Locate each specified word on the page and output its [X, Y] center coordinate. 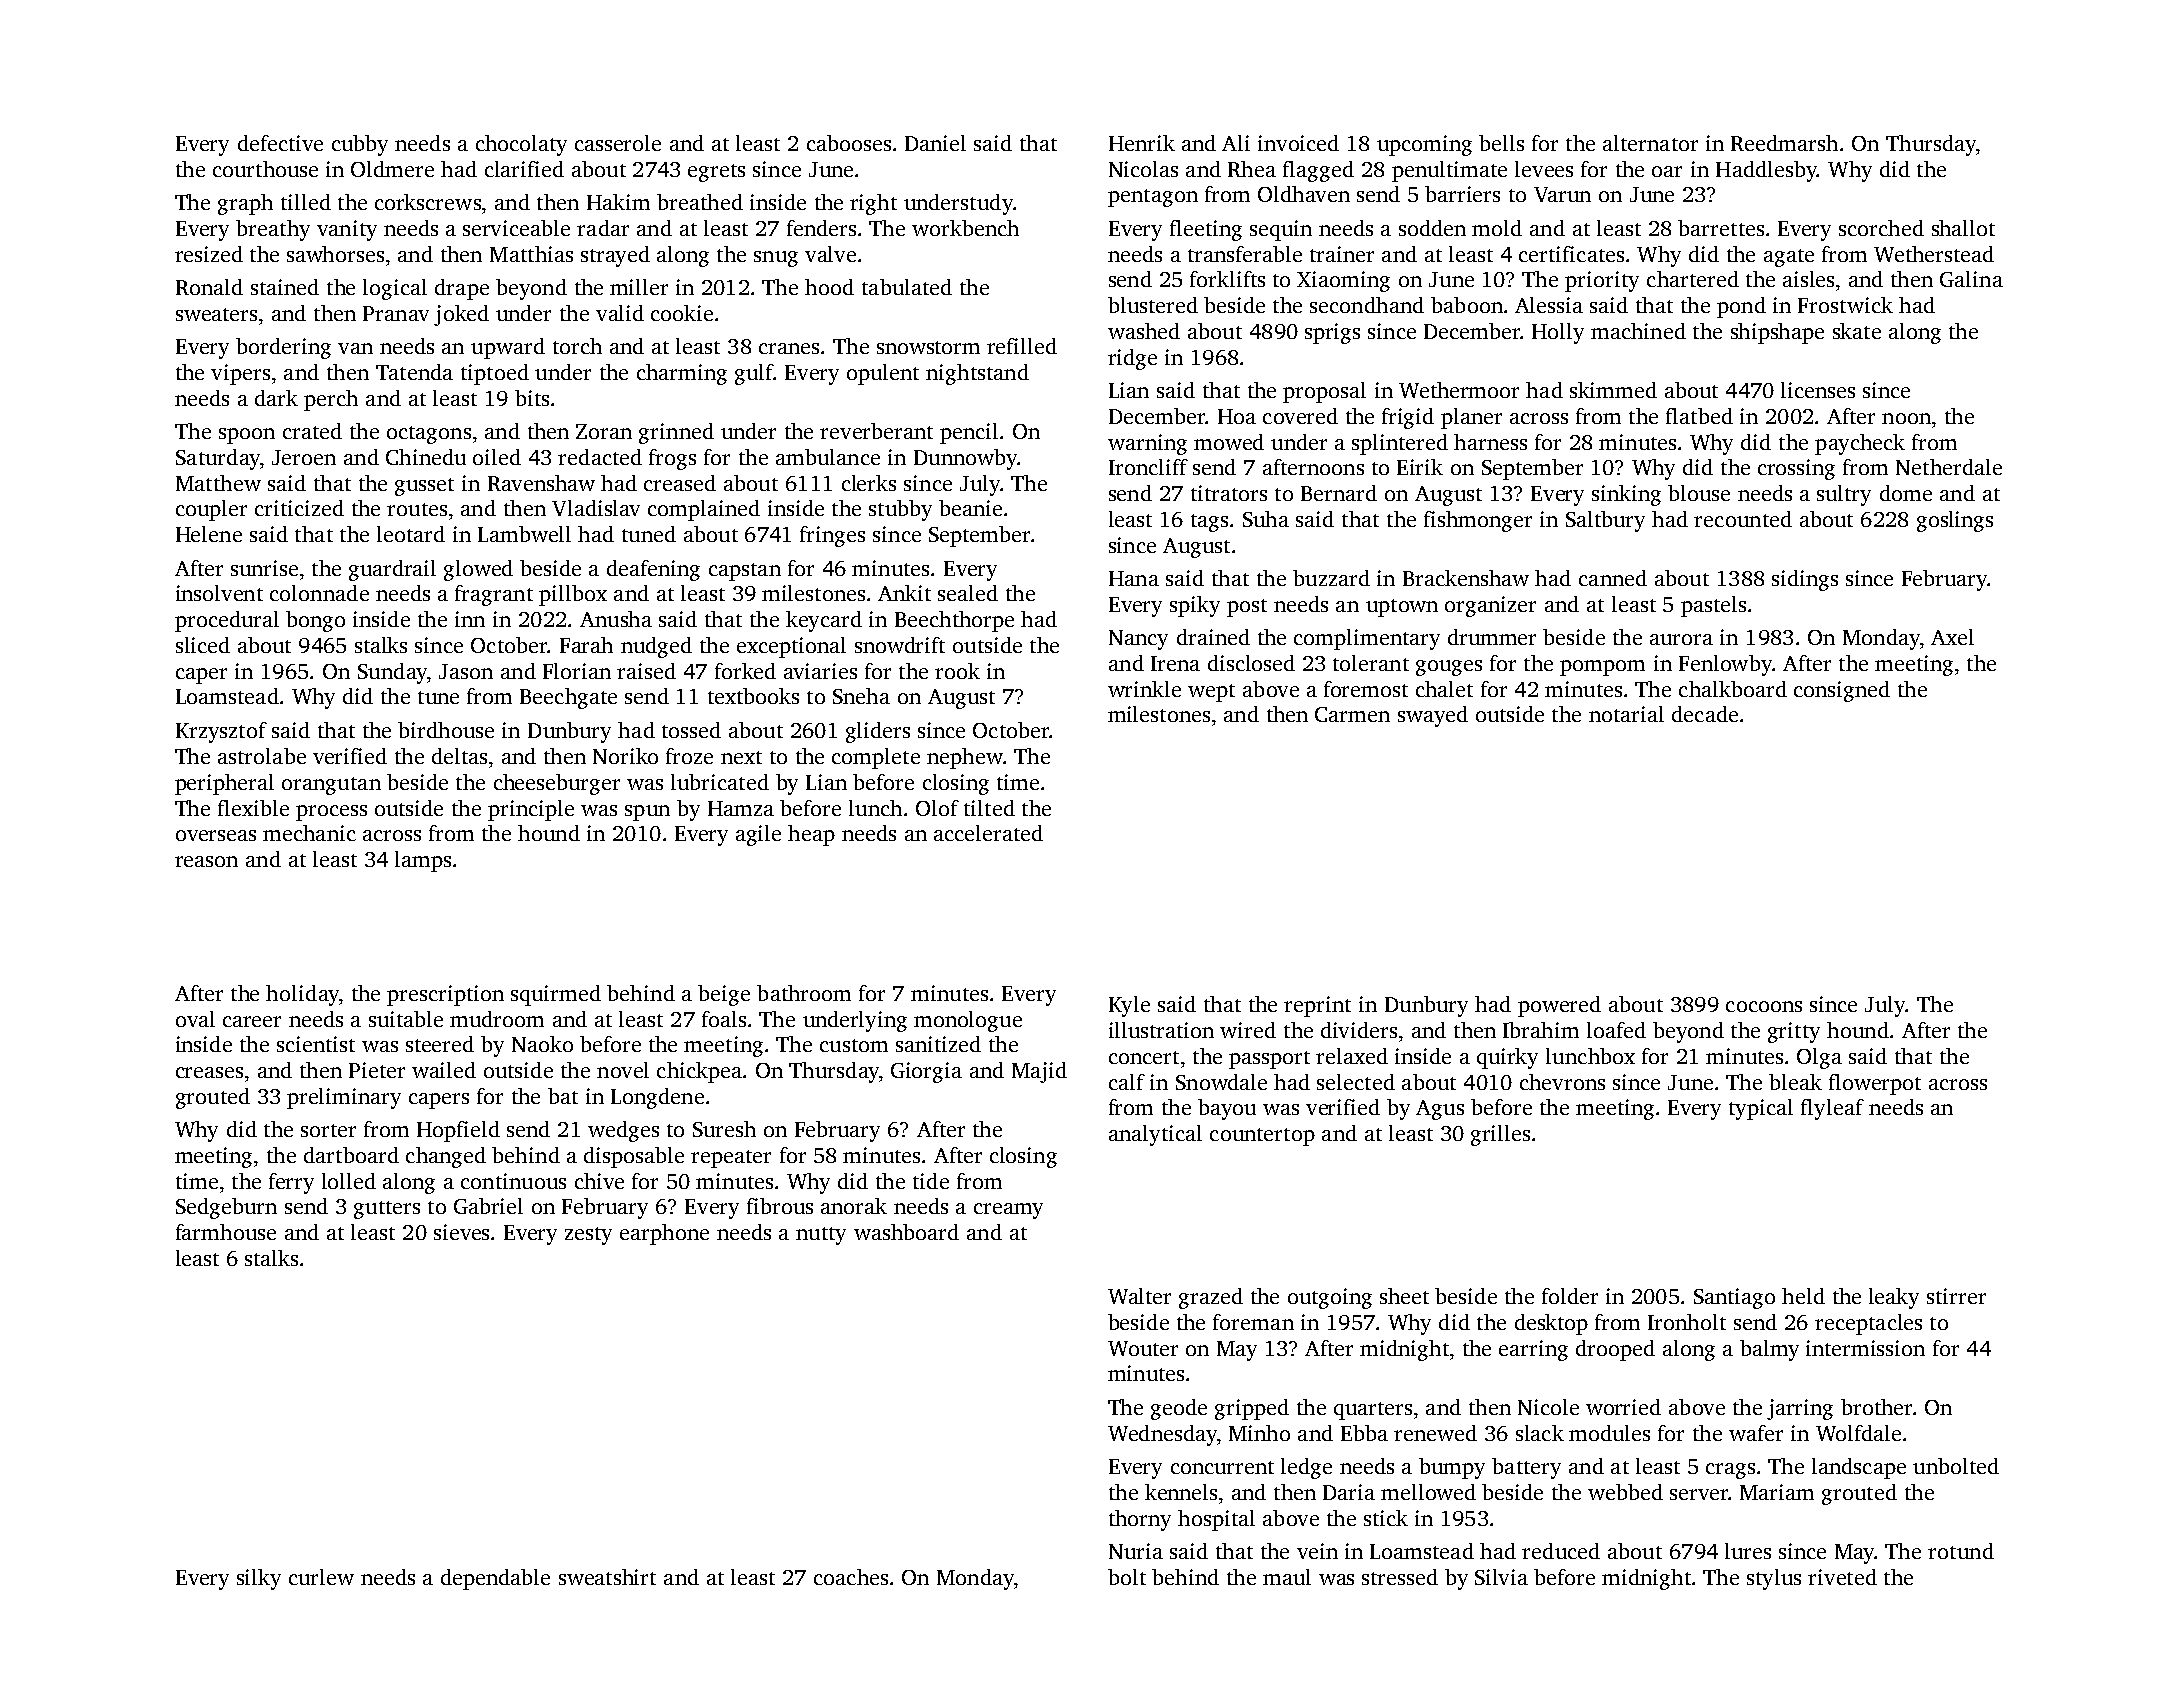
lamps [423, 861]
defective [280, 143]
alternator [1650, 143]
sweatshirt [607, 1577]
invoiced [1298, 143]
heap [811, 835]
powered [1559, 1006]
